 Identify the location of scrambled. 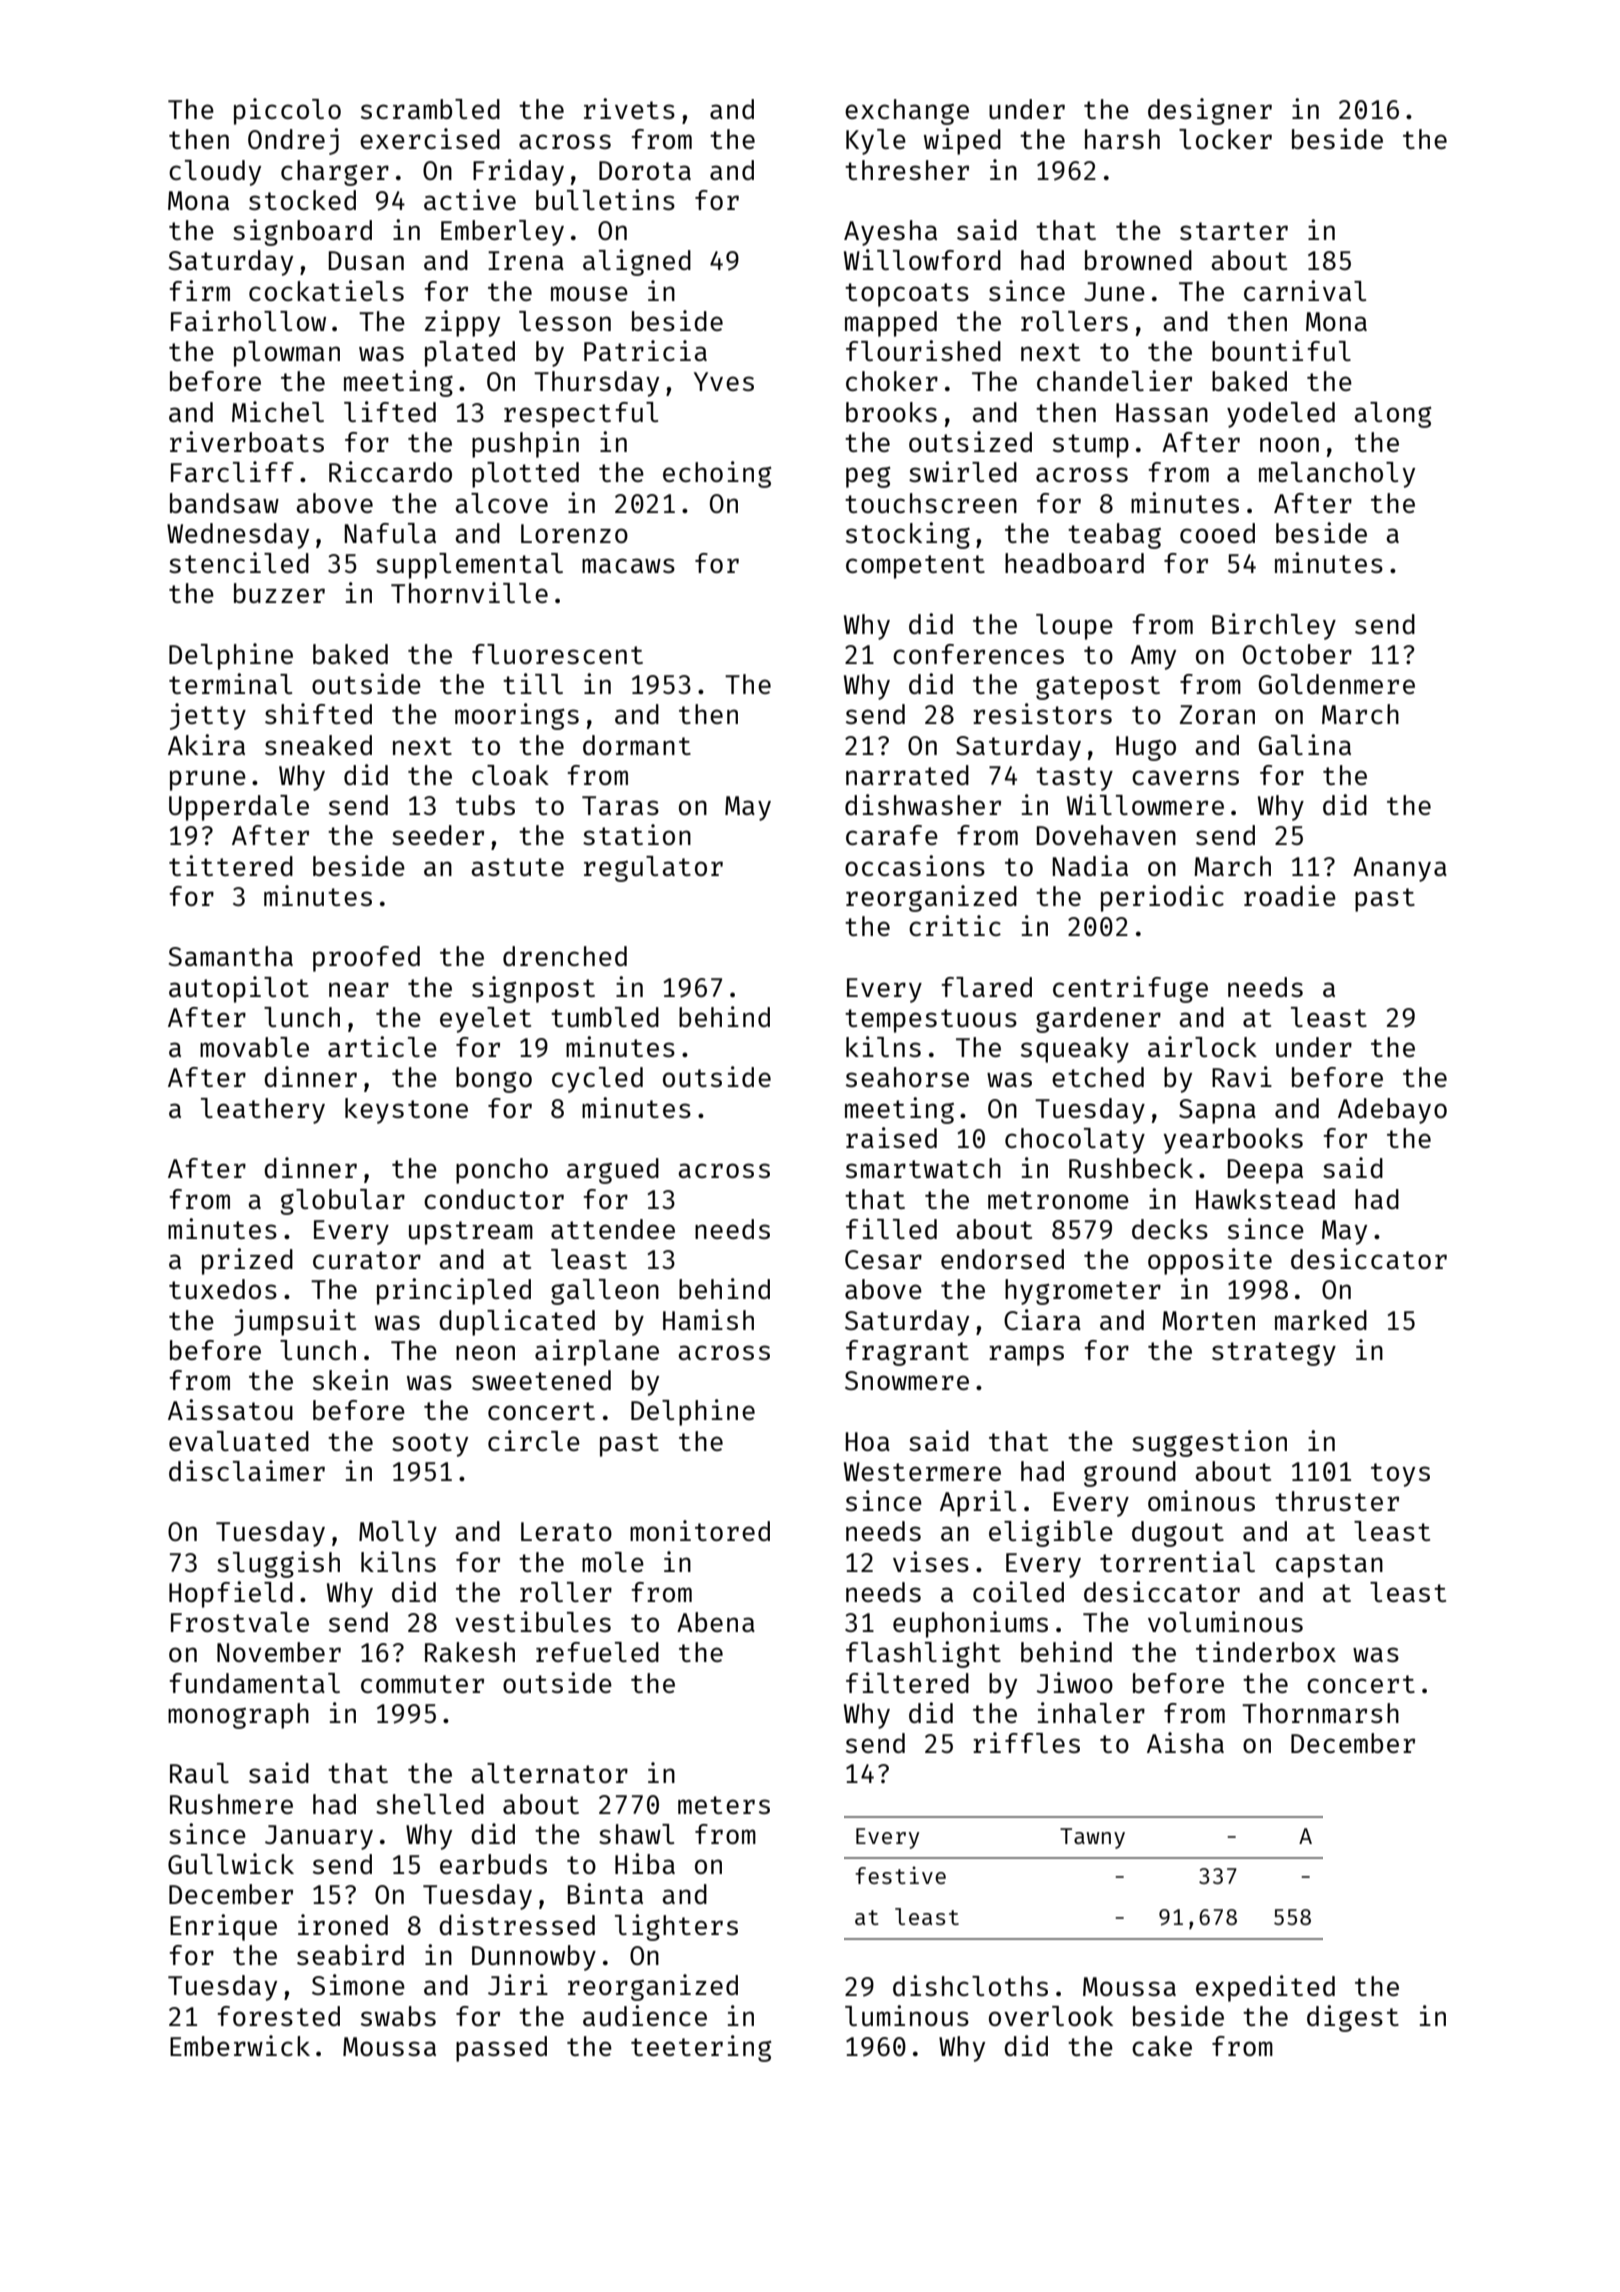
(430, 109).
